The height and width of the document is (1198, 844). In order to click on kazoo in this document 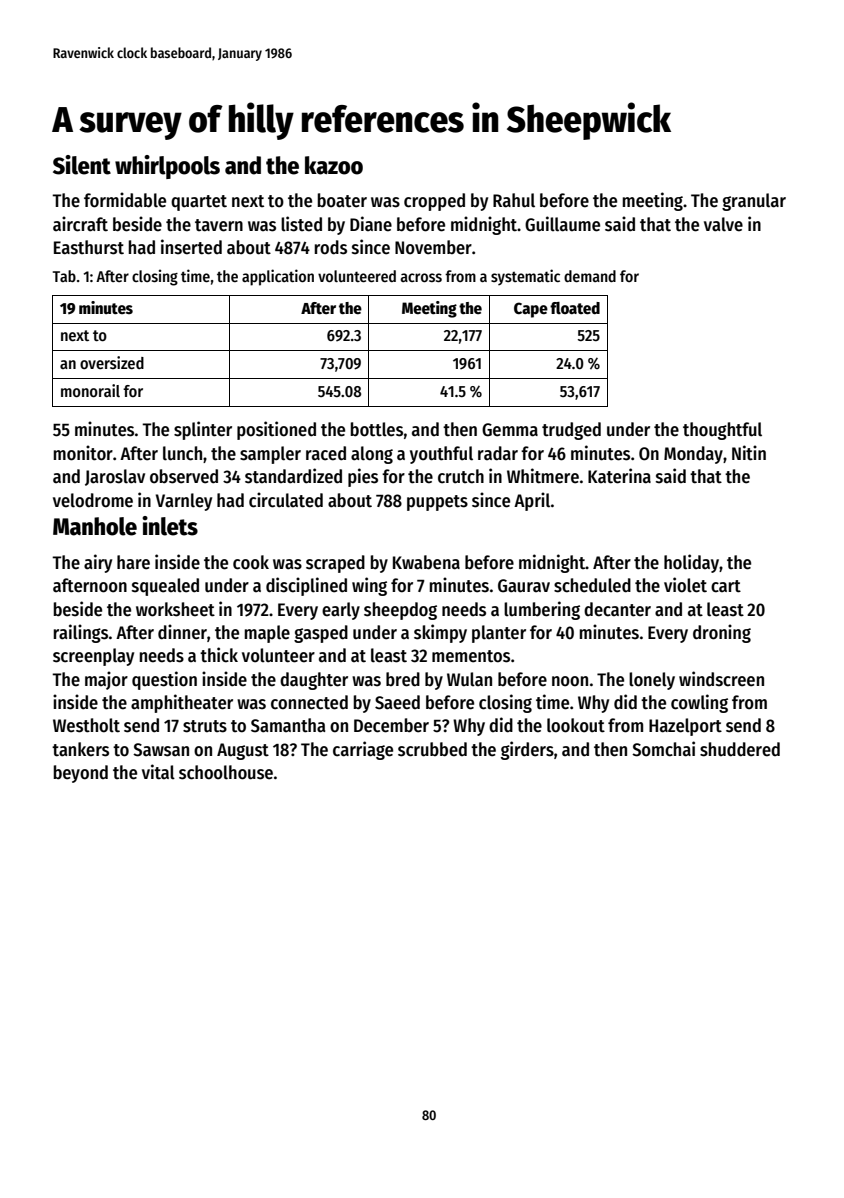, I will do `click(334, 165)`.
